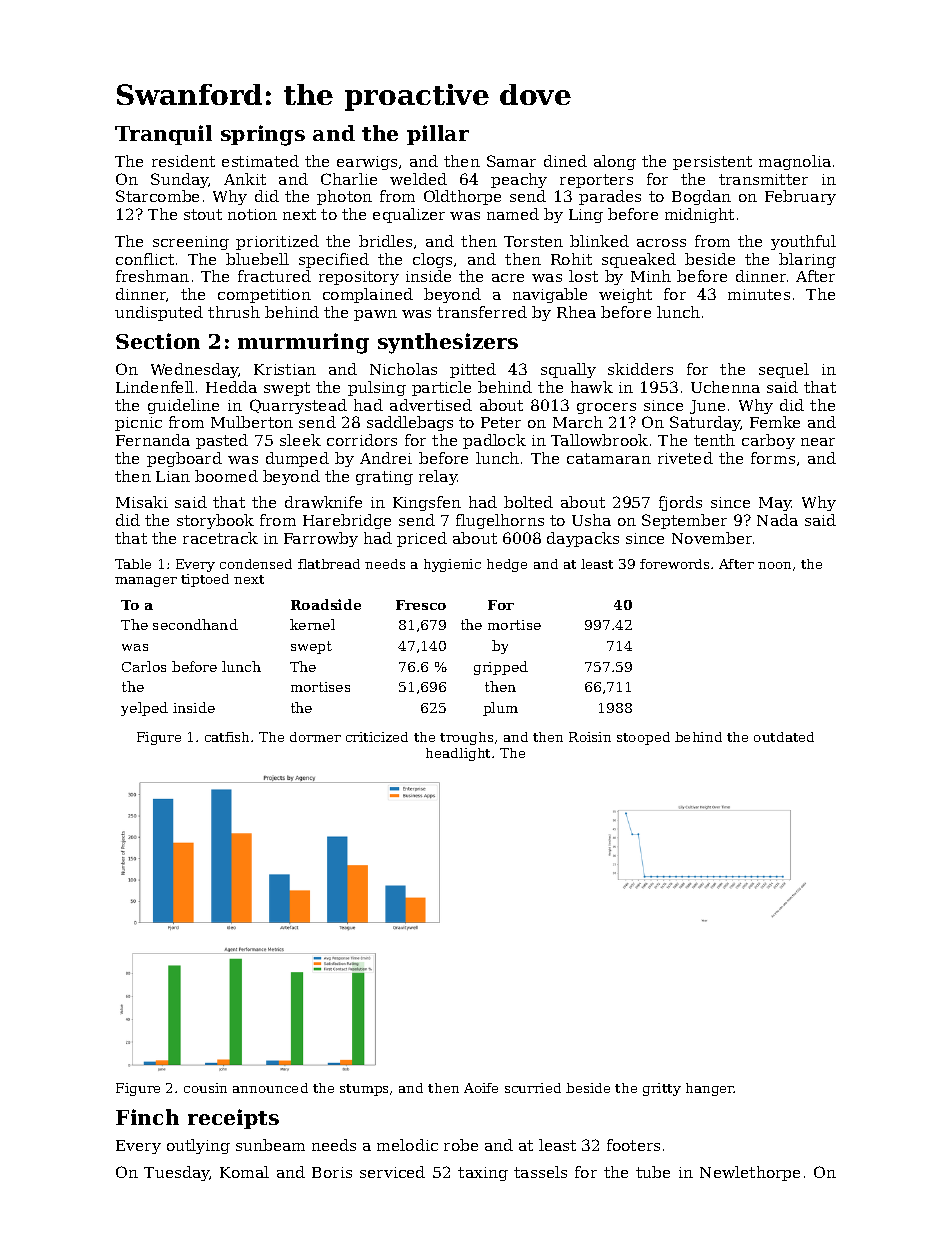 The width and height of the screenshot is (952, 1233). Describe the element at coordinates (315, 737) in the screenshot. I see `dormer` at that location.
